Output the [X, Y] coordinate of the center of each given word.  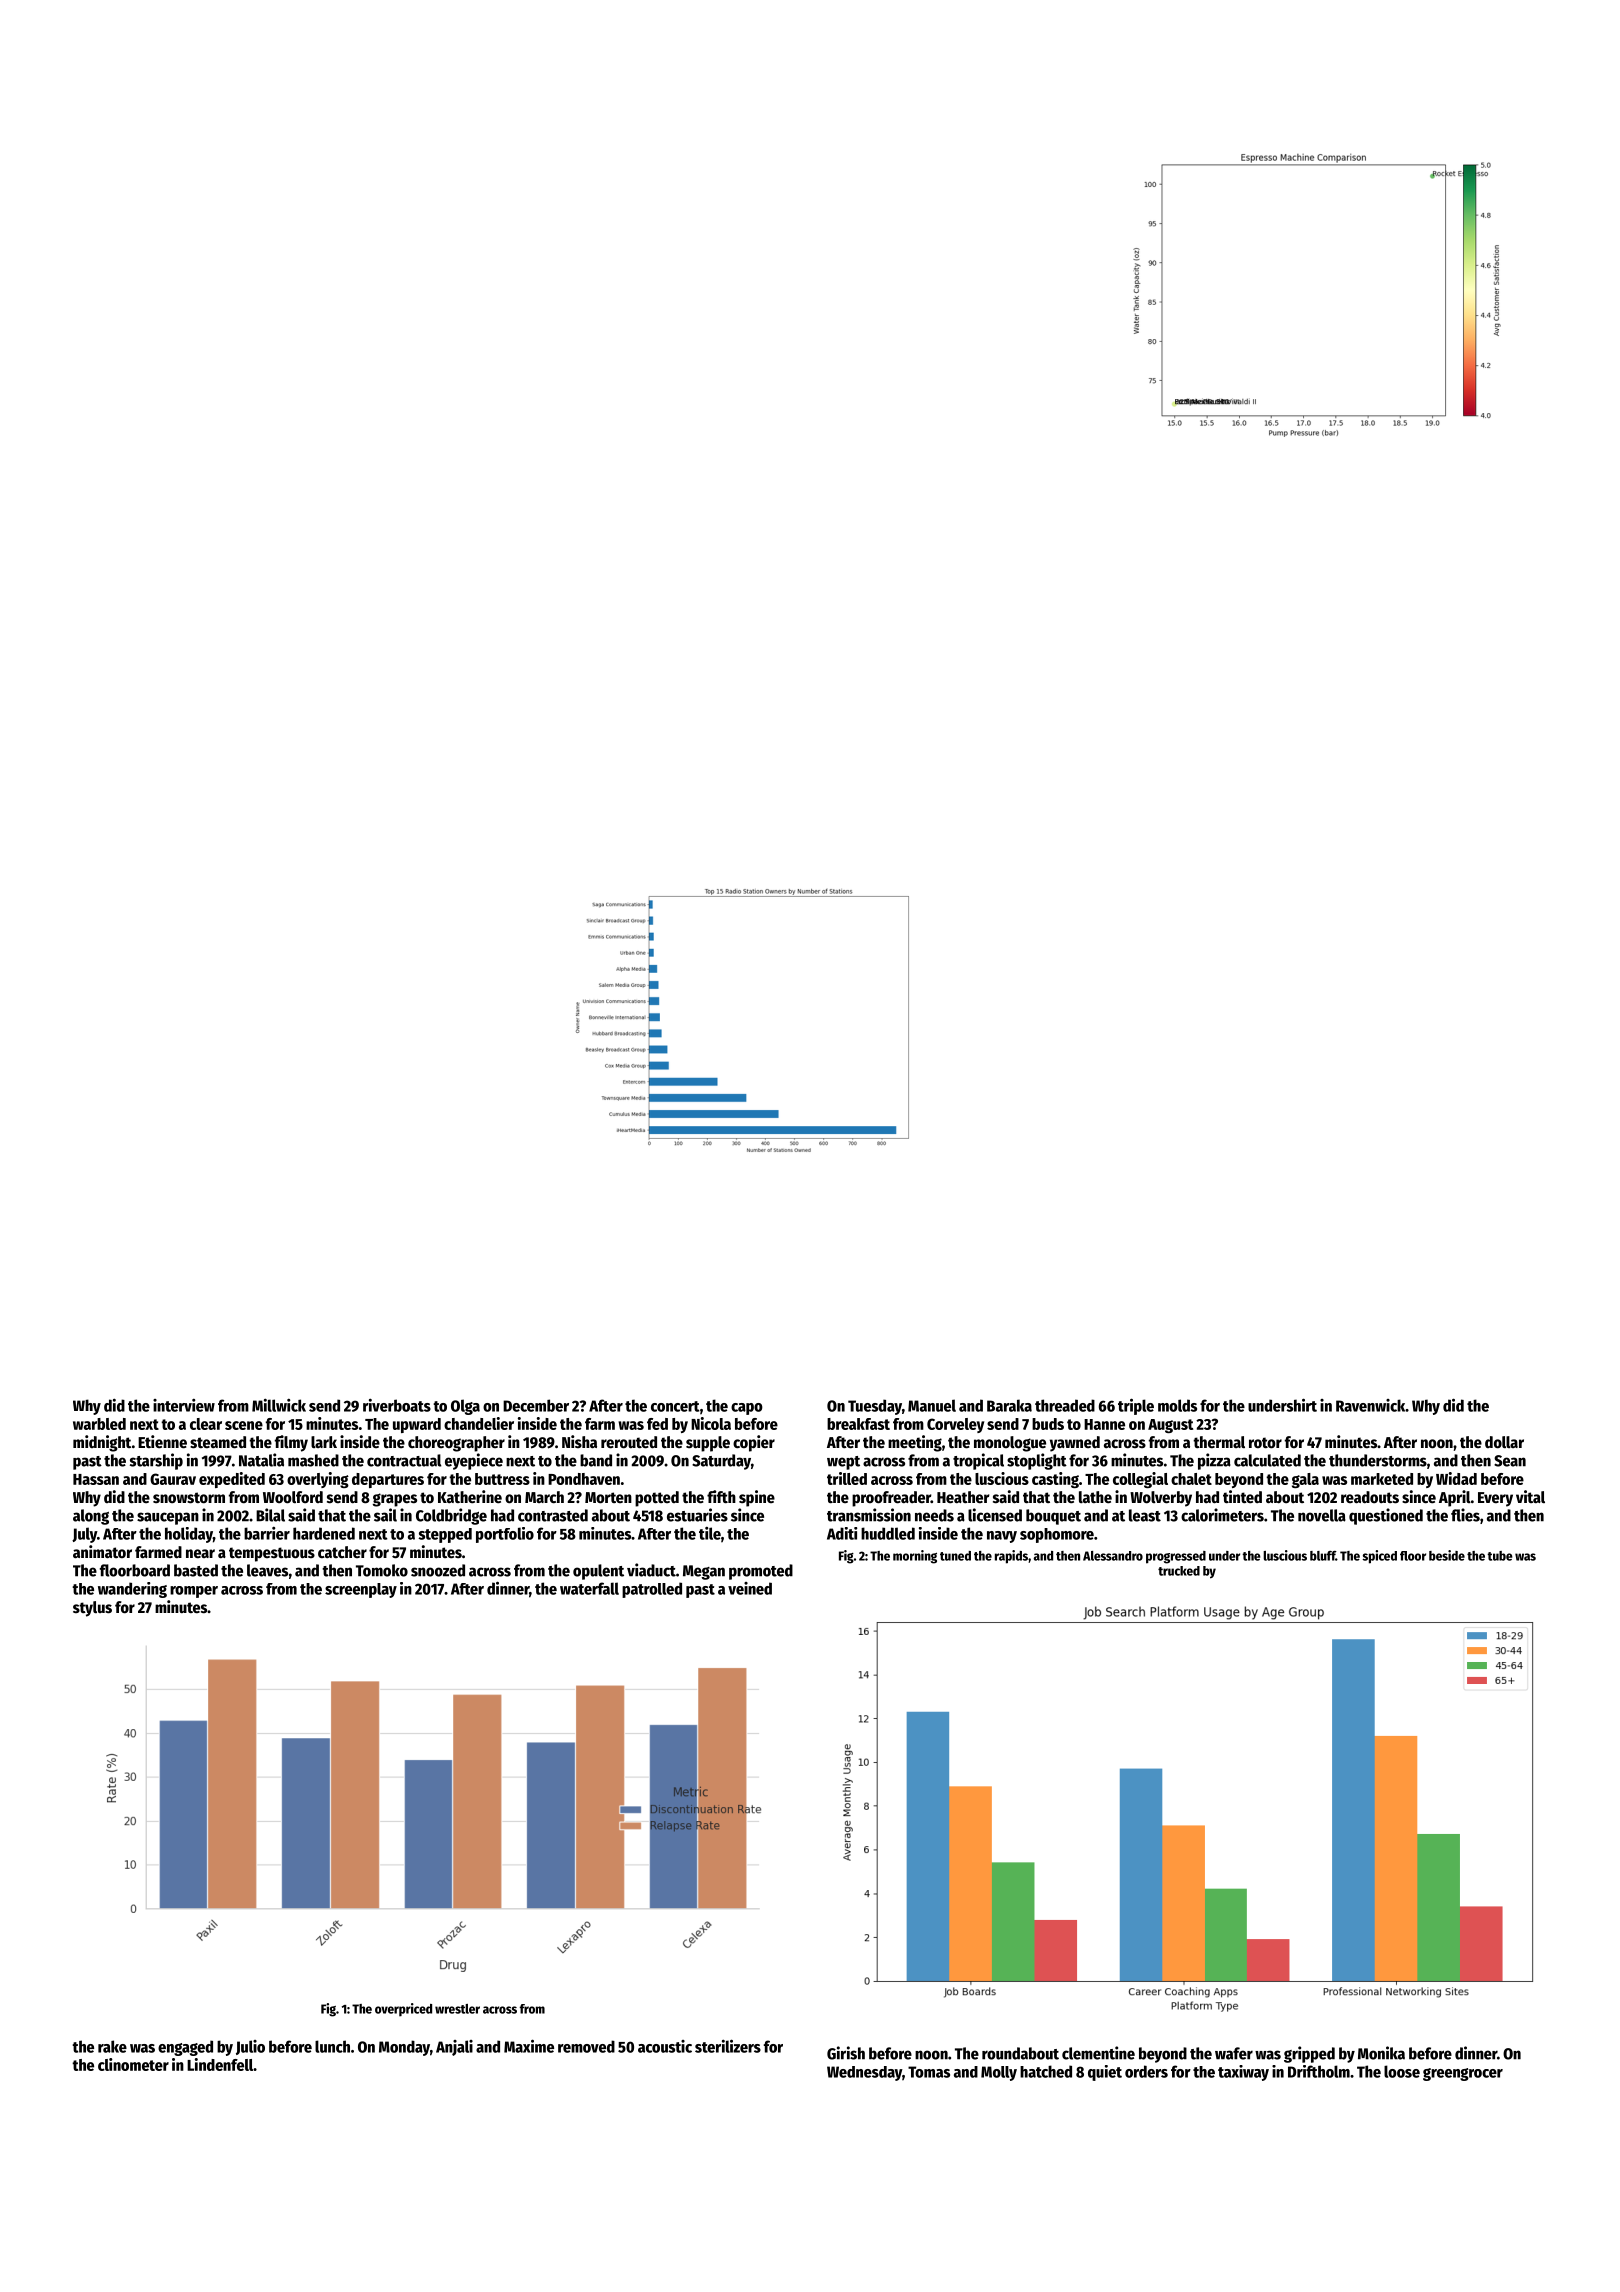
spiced [1379, 1557]
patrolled [652, 1590]
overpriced [403, 2010]
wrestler [457, 2009]
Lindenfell [220, 2064]
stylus [92, 1609]
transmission [869, 1515]
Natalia [261, 1460]
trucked [1179, 1571]
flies [1465, 1515]
